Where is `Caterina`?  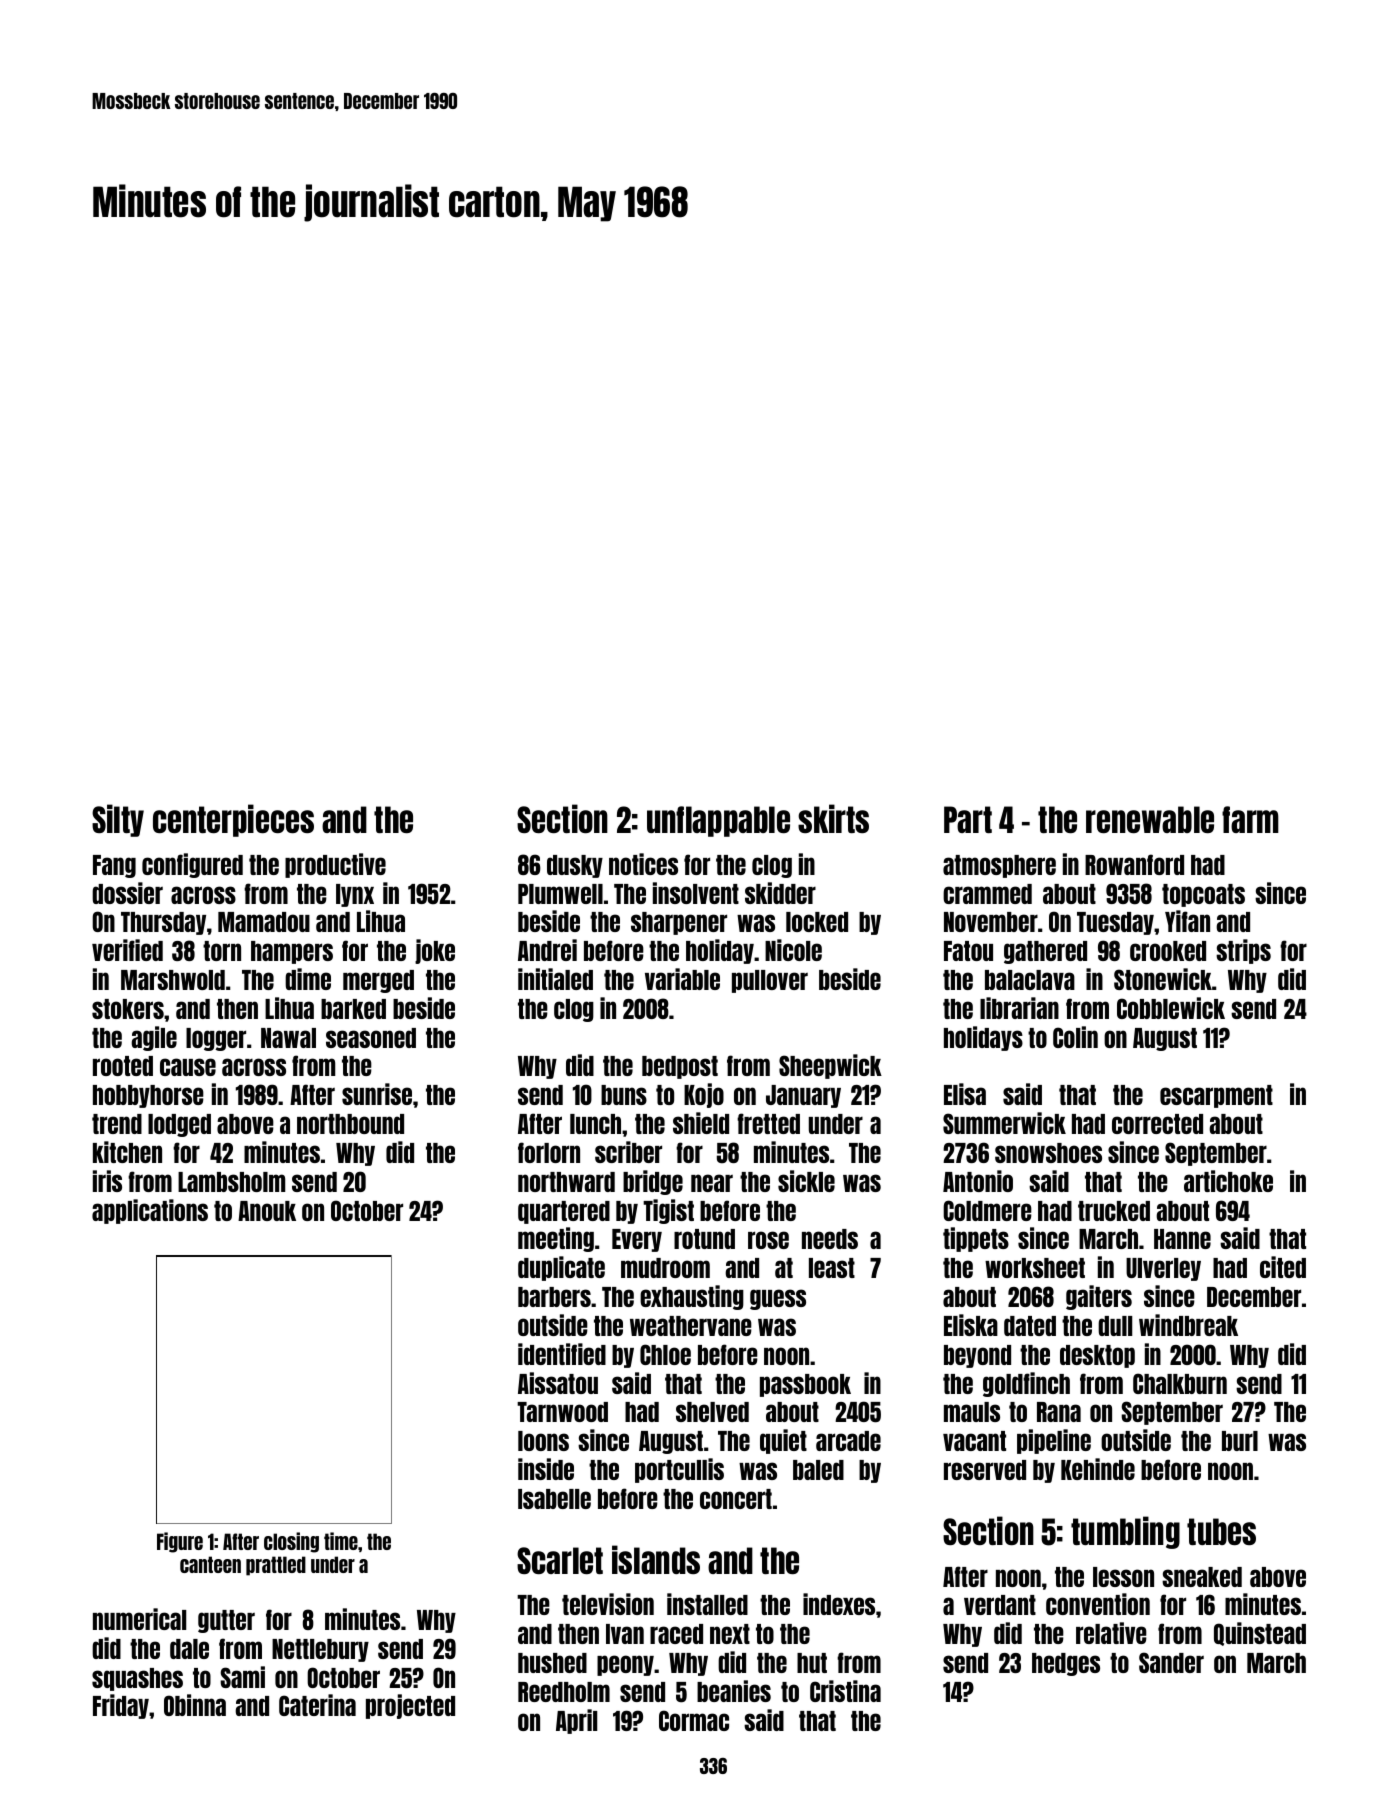
Caterina is located at coordinates (317, 1705).
